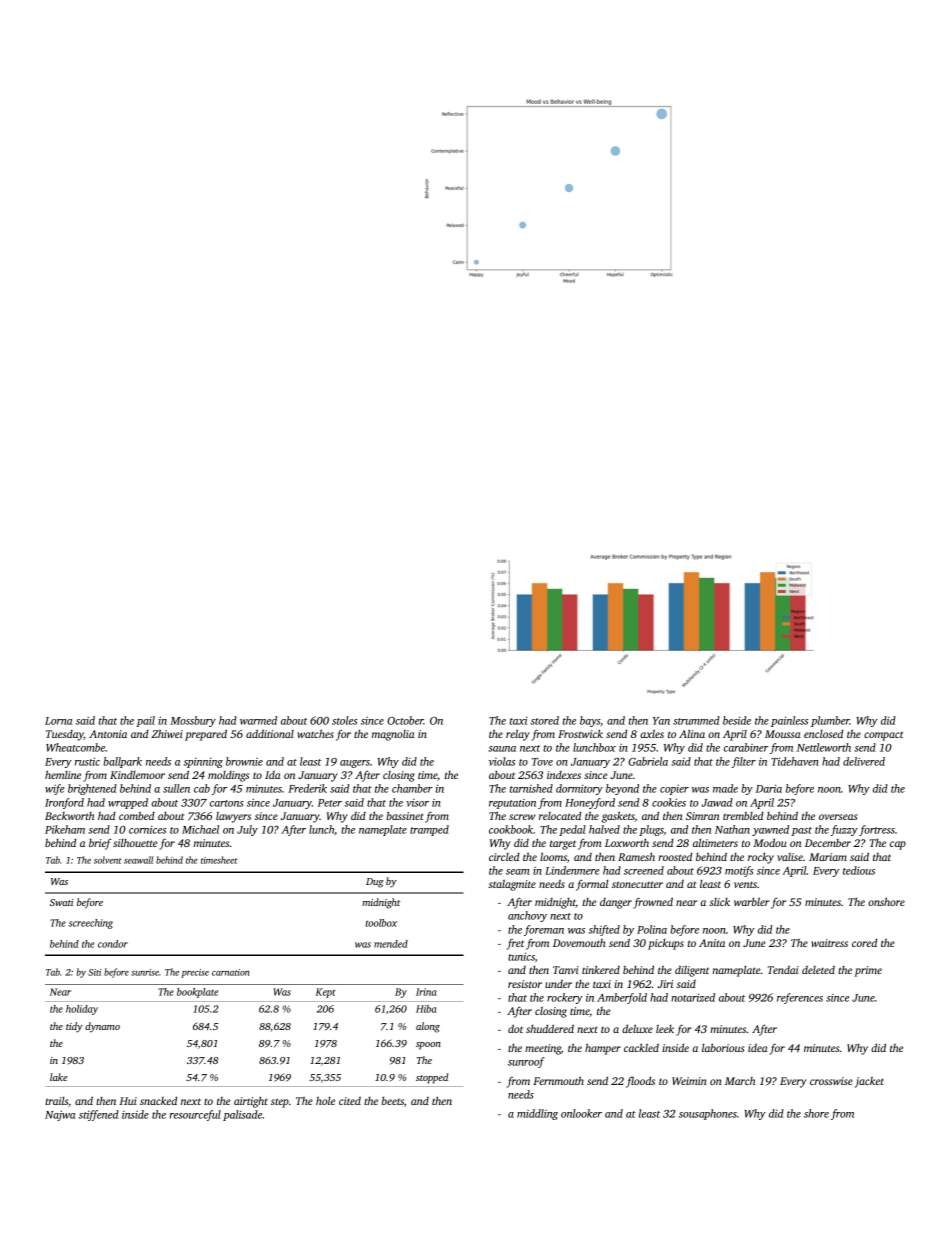 The height and width of the image is (1233, 952). Describe the element at coordinates (512, 885) in the image. I see `stalagmite` at that location.
